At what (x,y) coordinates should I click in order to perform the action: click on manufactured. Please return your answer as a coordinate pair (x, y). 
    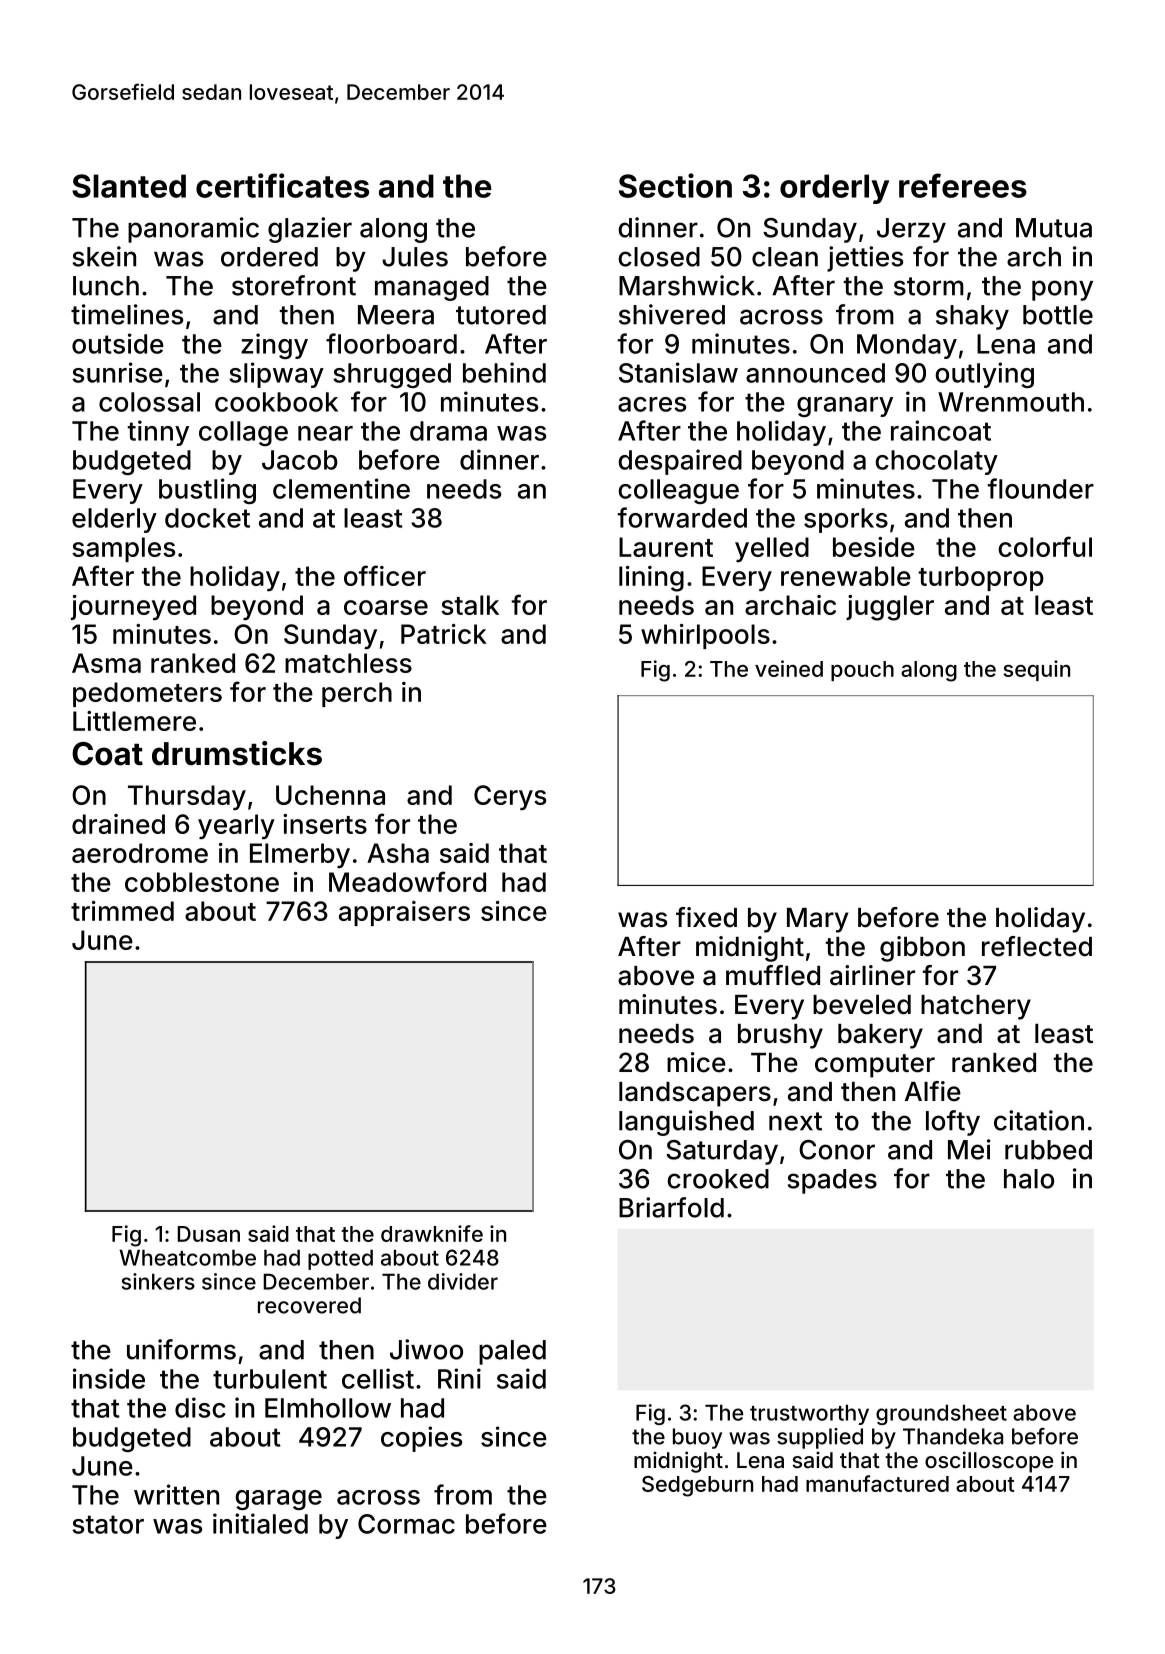
    Looking at the image, I should click on (877, 1483).
